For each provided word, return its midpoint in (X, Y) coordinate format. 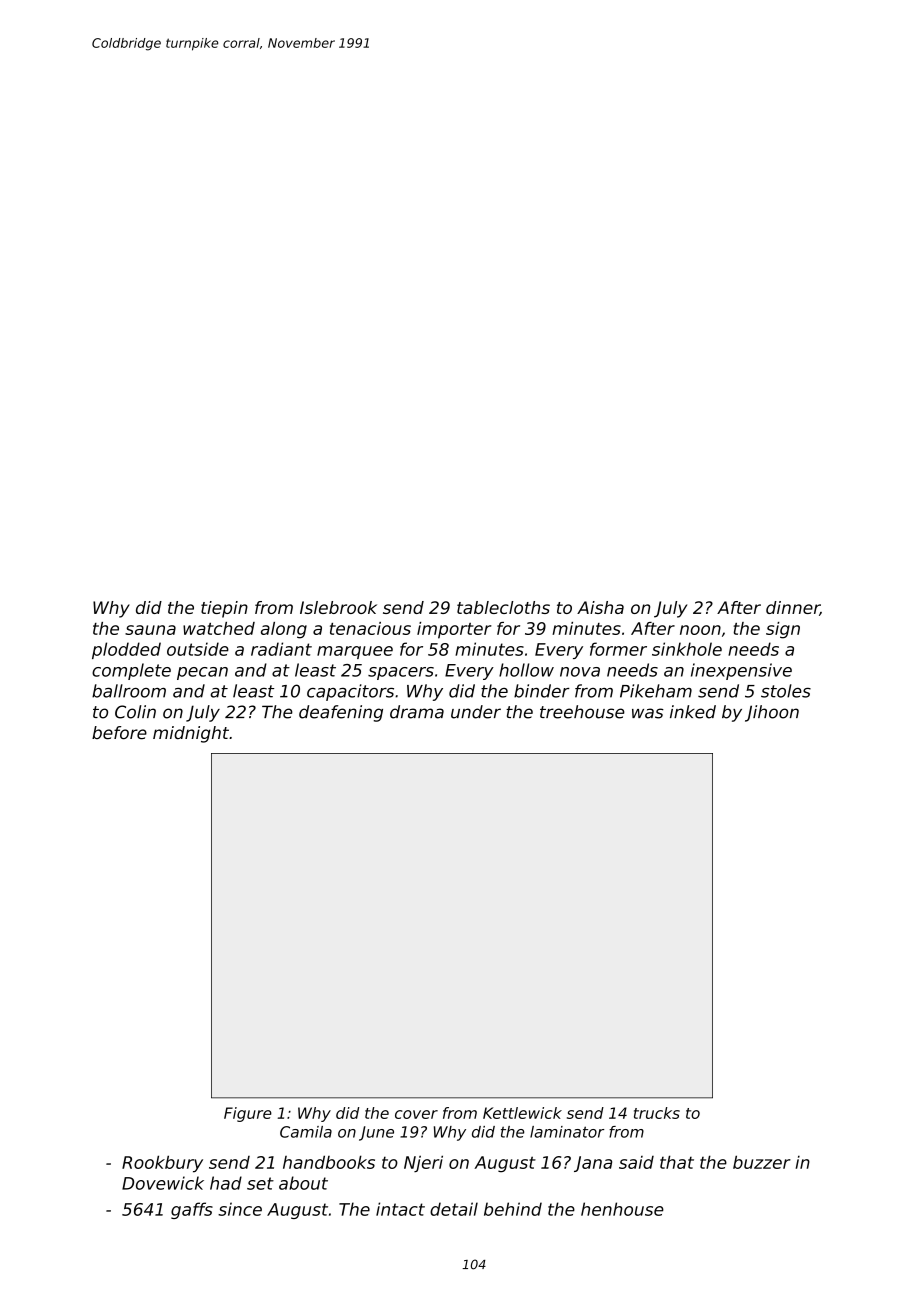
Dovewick (163, 1183)
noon (700, 630)
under (476, 712)
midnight (191, 734)
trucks (657, 1113)
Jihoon (772, 713)
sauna (150, 630)
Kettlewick (522, 1113)
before (119, 733)
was (648, 713)
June (376, 1133)
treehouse (582, 712)
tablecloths (503, 607)
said (636, 1162)
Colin (135, 712)
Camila (306, 1132)
